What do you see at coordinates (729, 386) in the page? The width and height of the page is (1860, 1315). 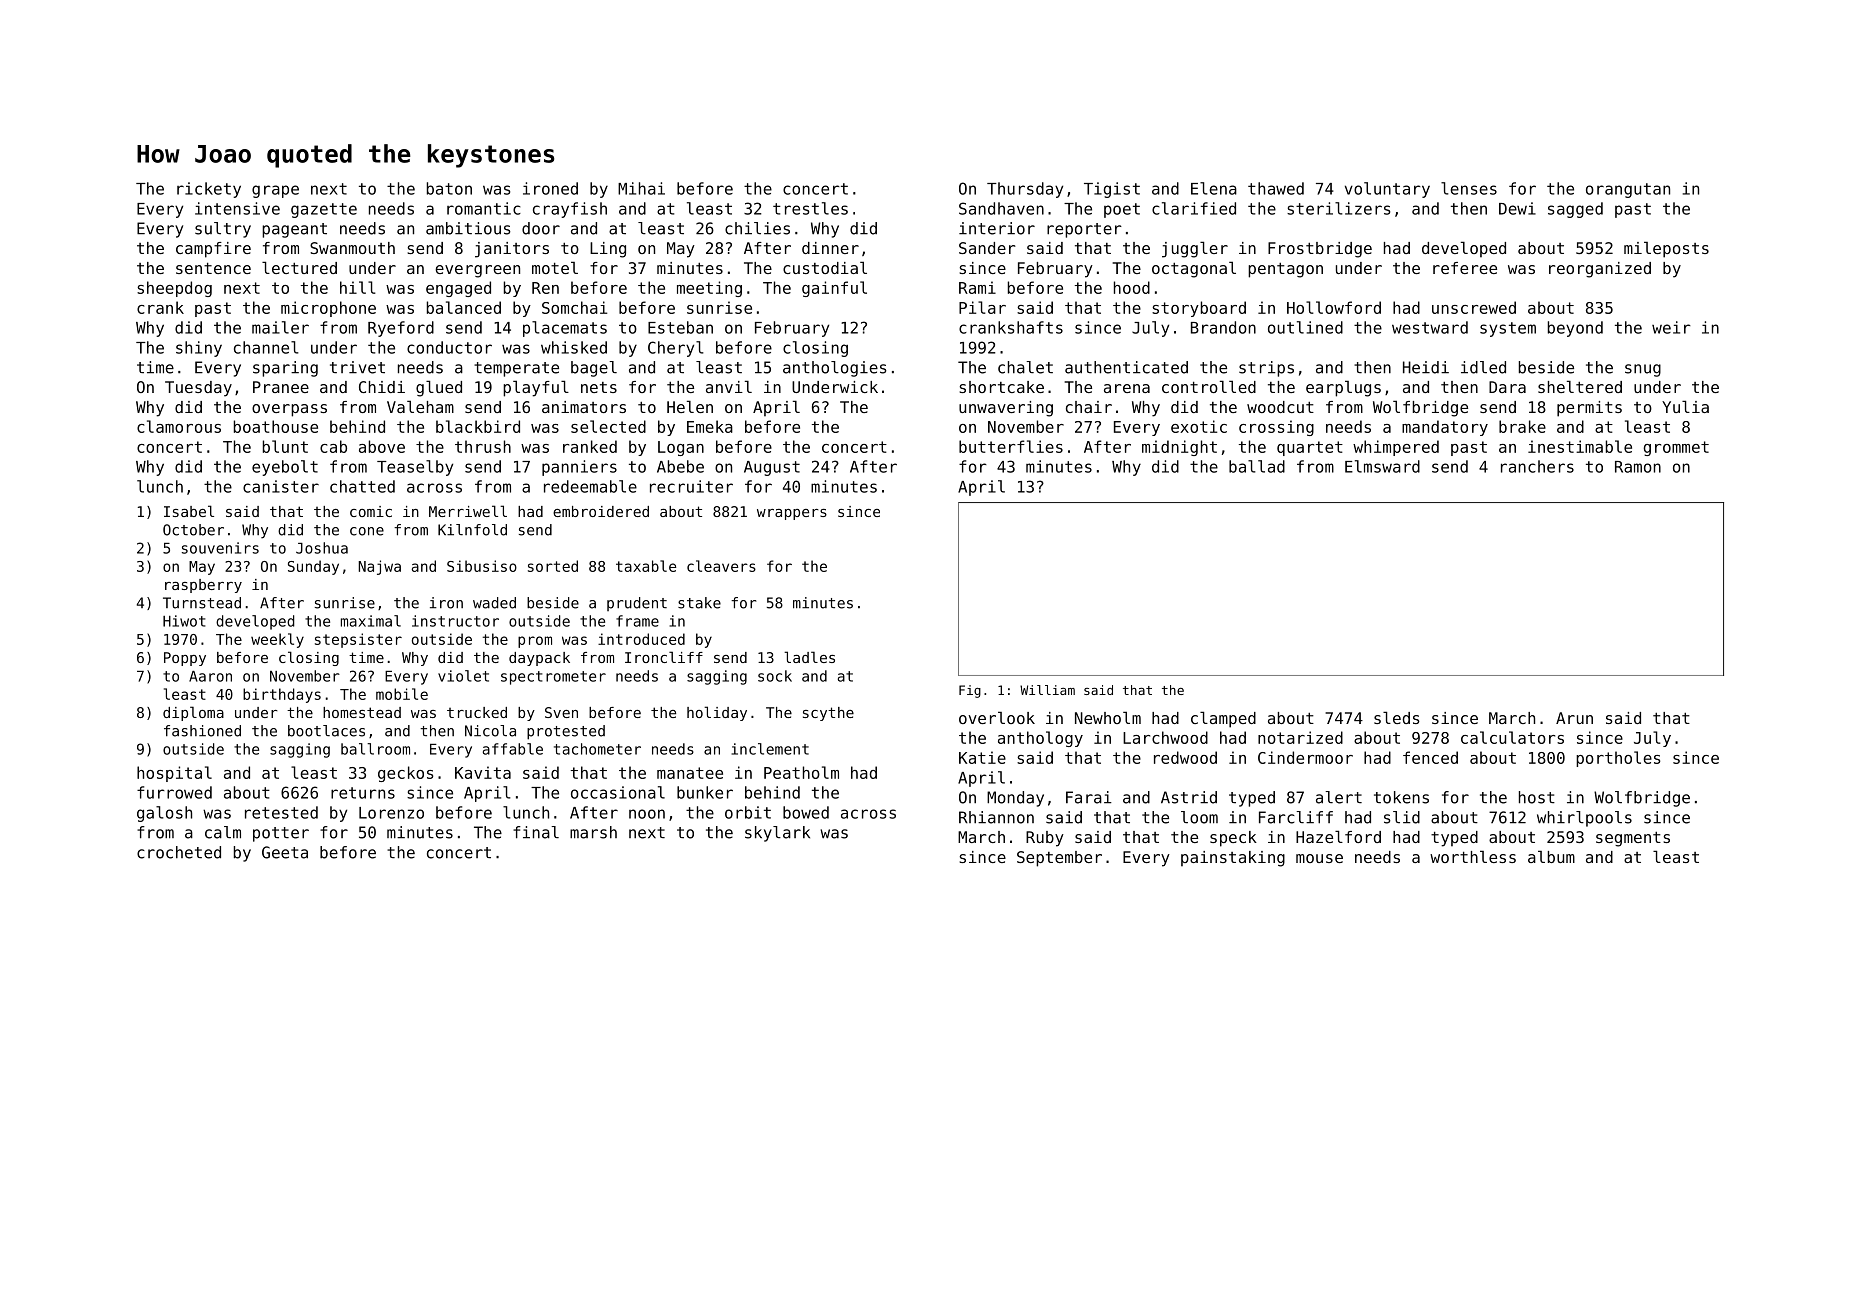 I see `anvil` at bounding box center [729, 386].
